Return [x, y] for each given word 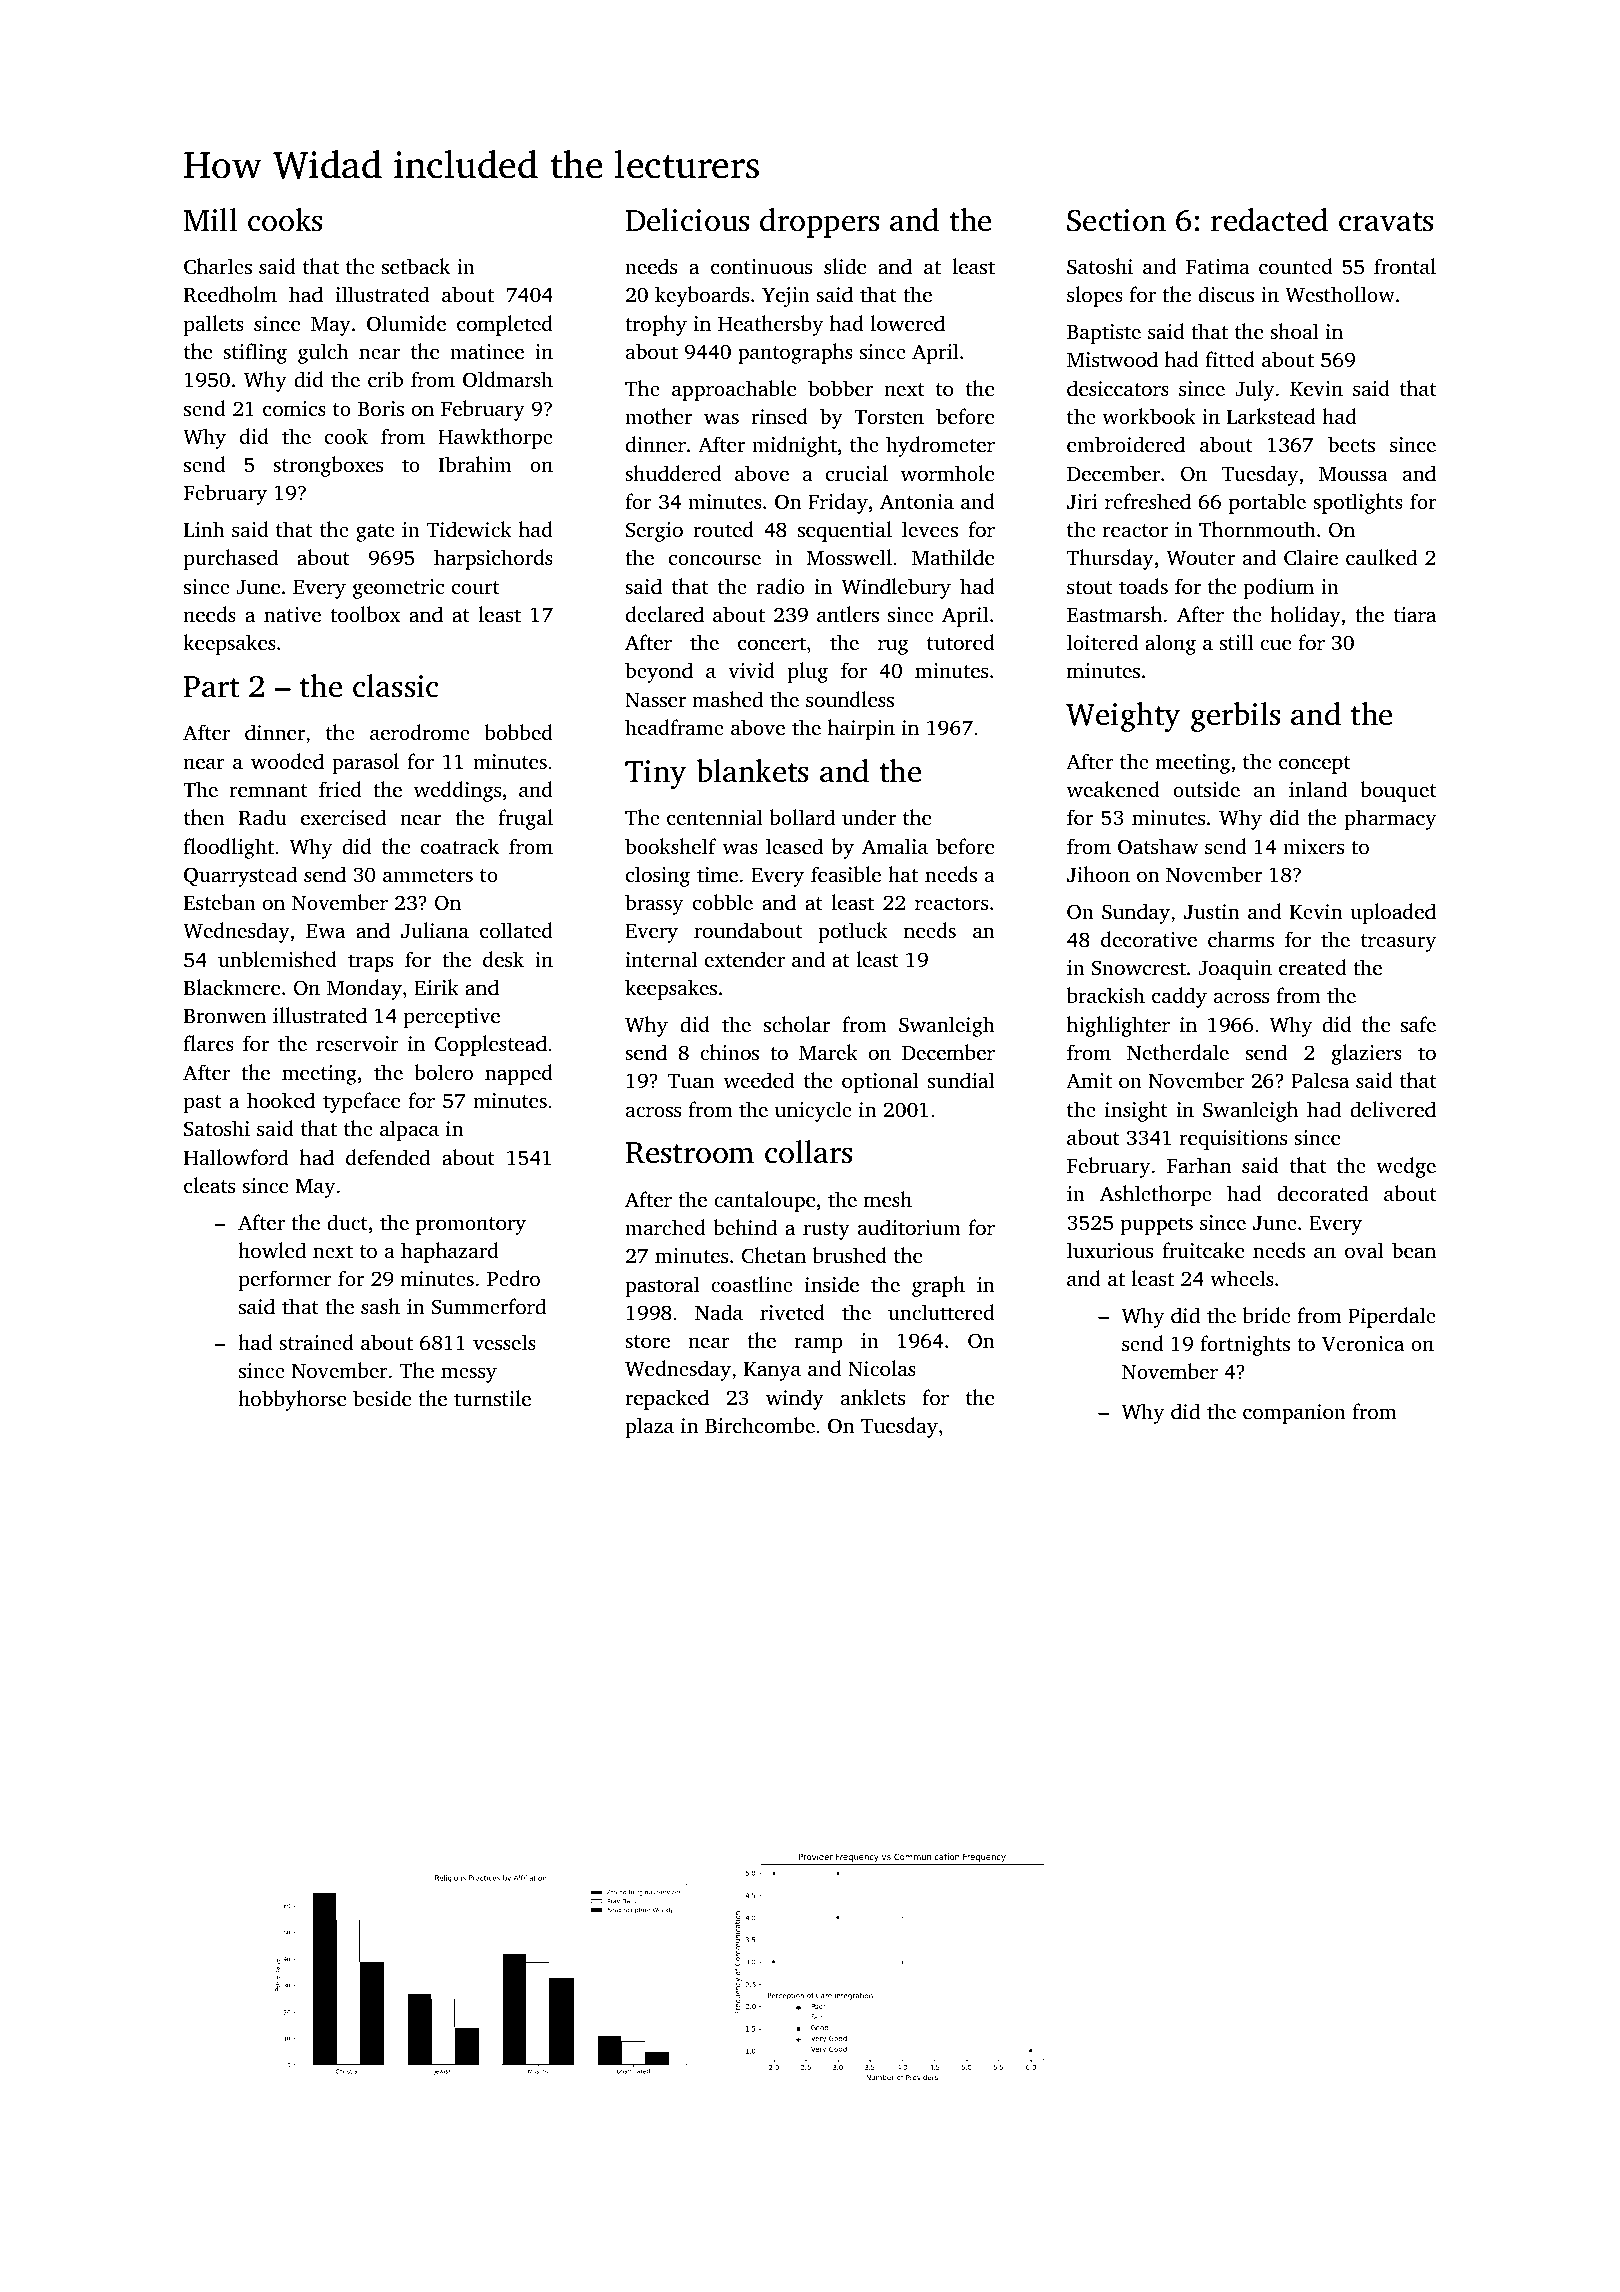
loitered [1102, 642]
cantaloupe [764, 1201]
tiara [1415, 614]
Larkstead [1271, 416]
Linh [204, 529]
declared [665, 614]
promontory [471, 1226]
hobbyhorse [292, 1400]
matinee [487, 351]
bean [1414, 1250]
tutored [961, 642]
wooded [287, 761]
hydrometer [940, 446]
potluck [853, 932]
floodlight [229, 848]
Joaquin [1235, 970]
